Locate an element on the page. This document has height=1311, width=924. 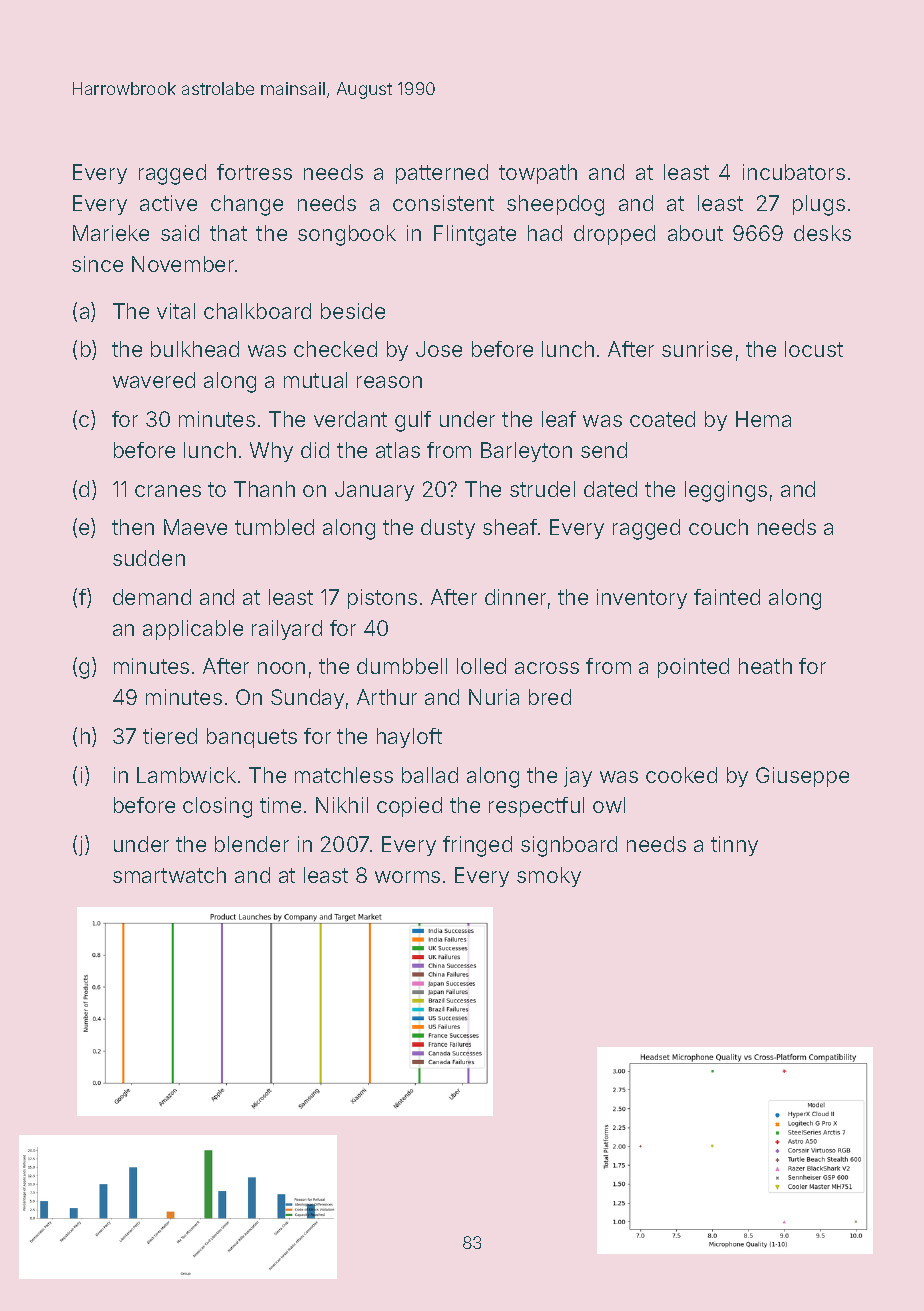
Flintgate is located at coordinates (475, 235).
